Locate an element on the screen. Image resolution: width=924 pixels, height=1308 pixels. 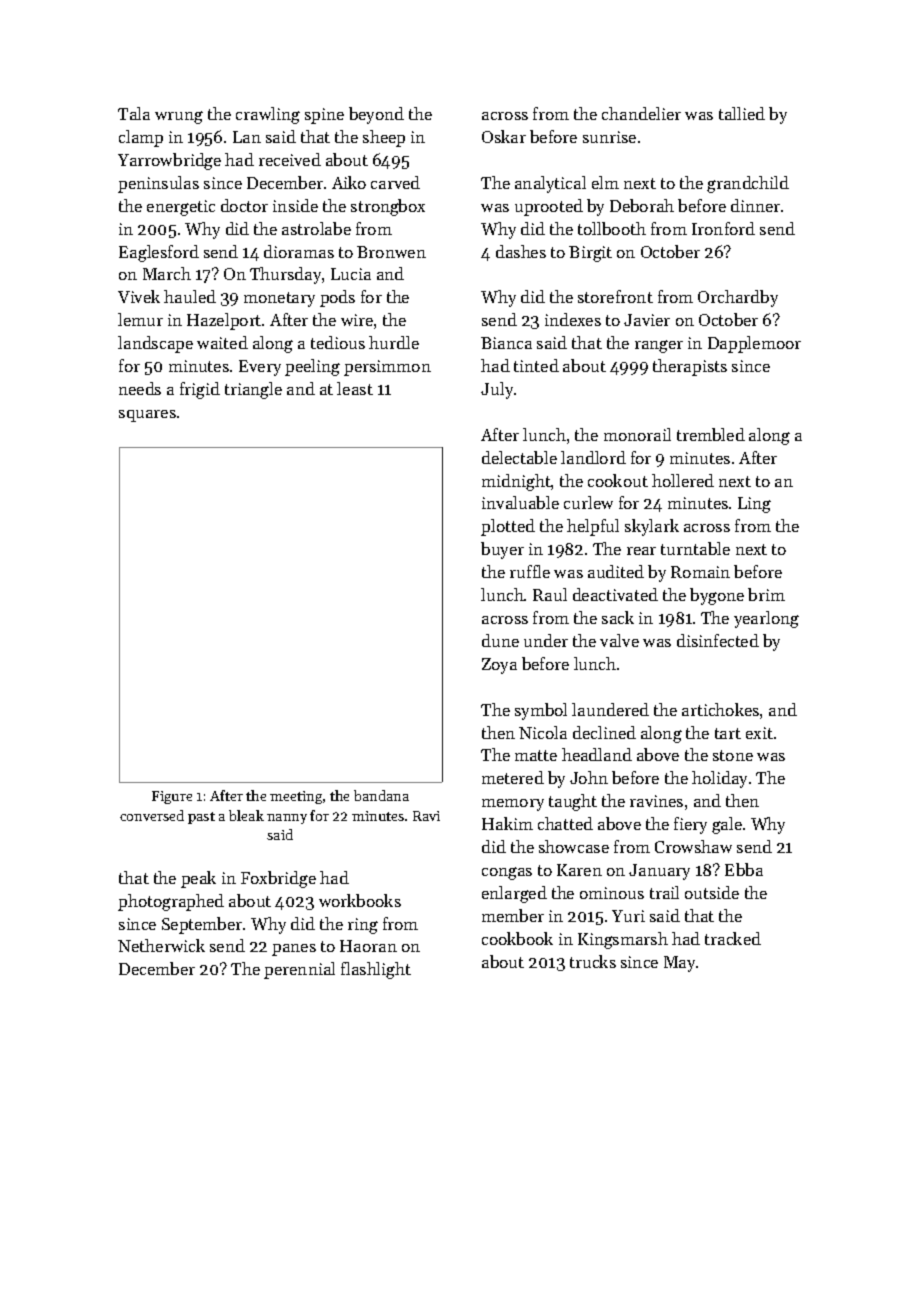
Ironford is located at coordinates (723, 228).
